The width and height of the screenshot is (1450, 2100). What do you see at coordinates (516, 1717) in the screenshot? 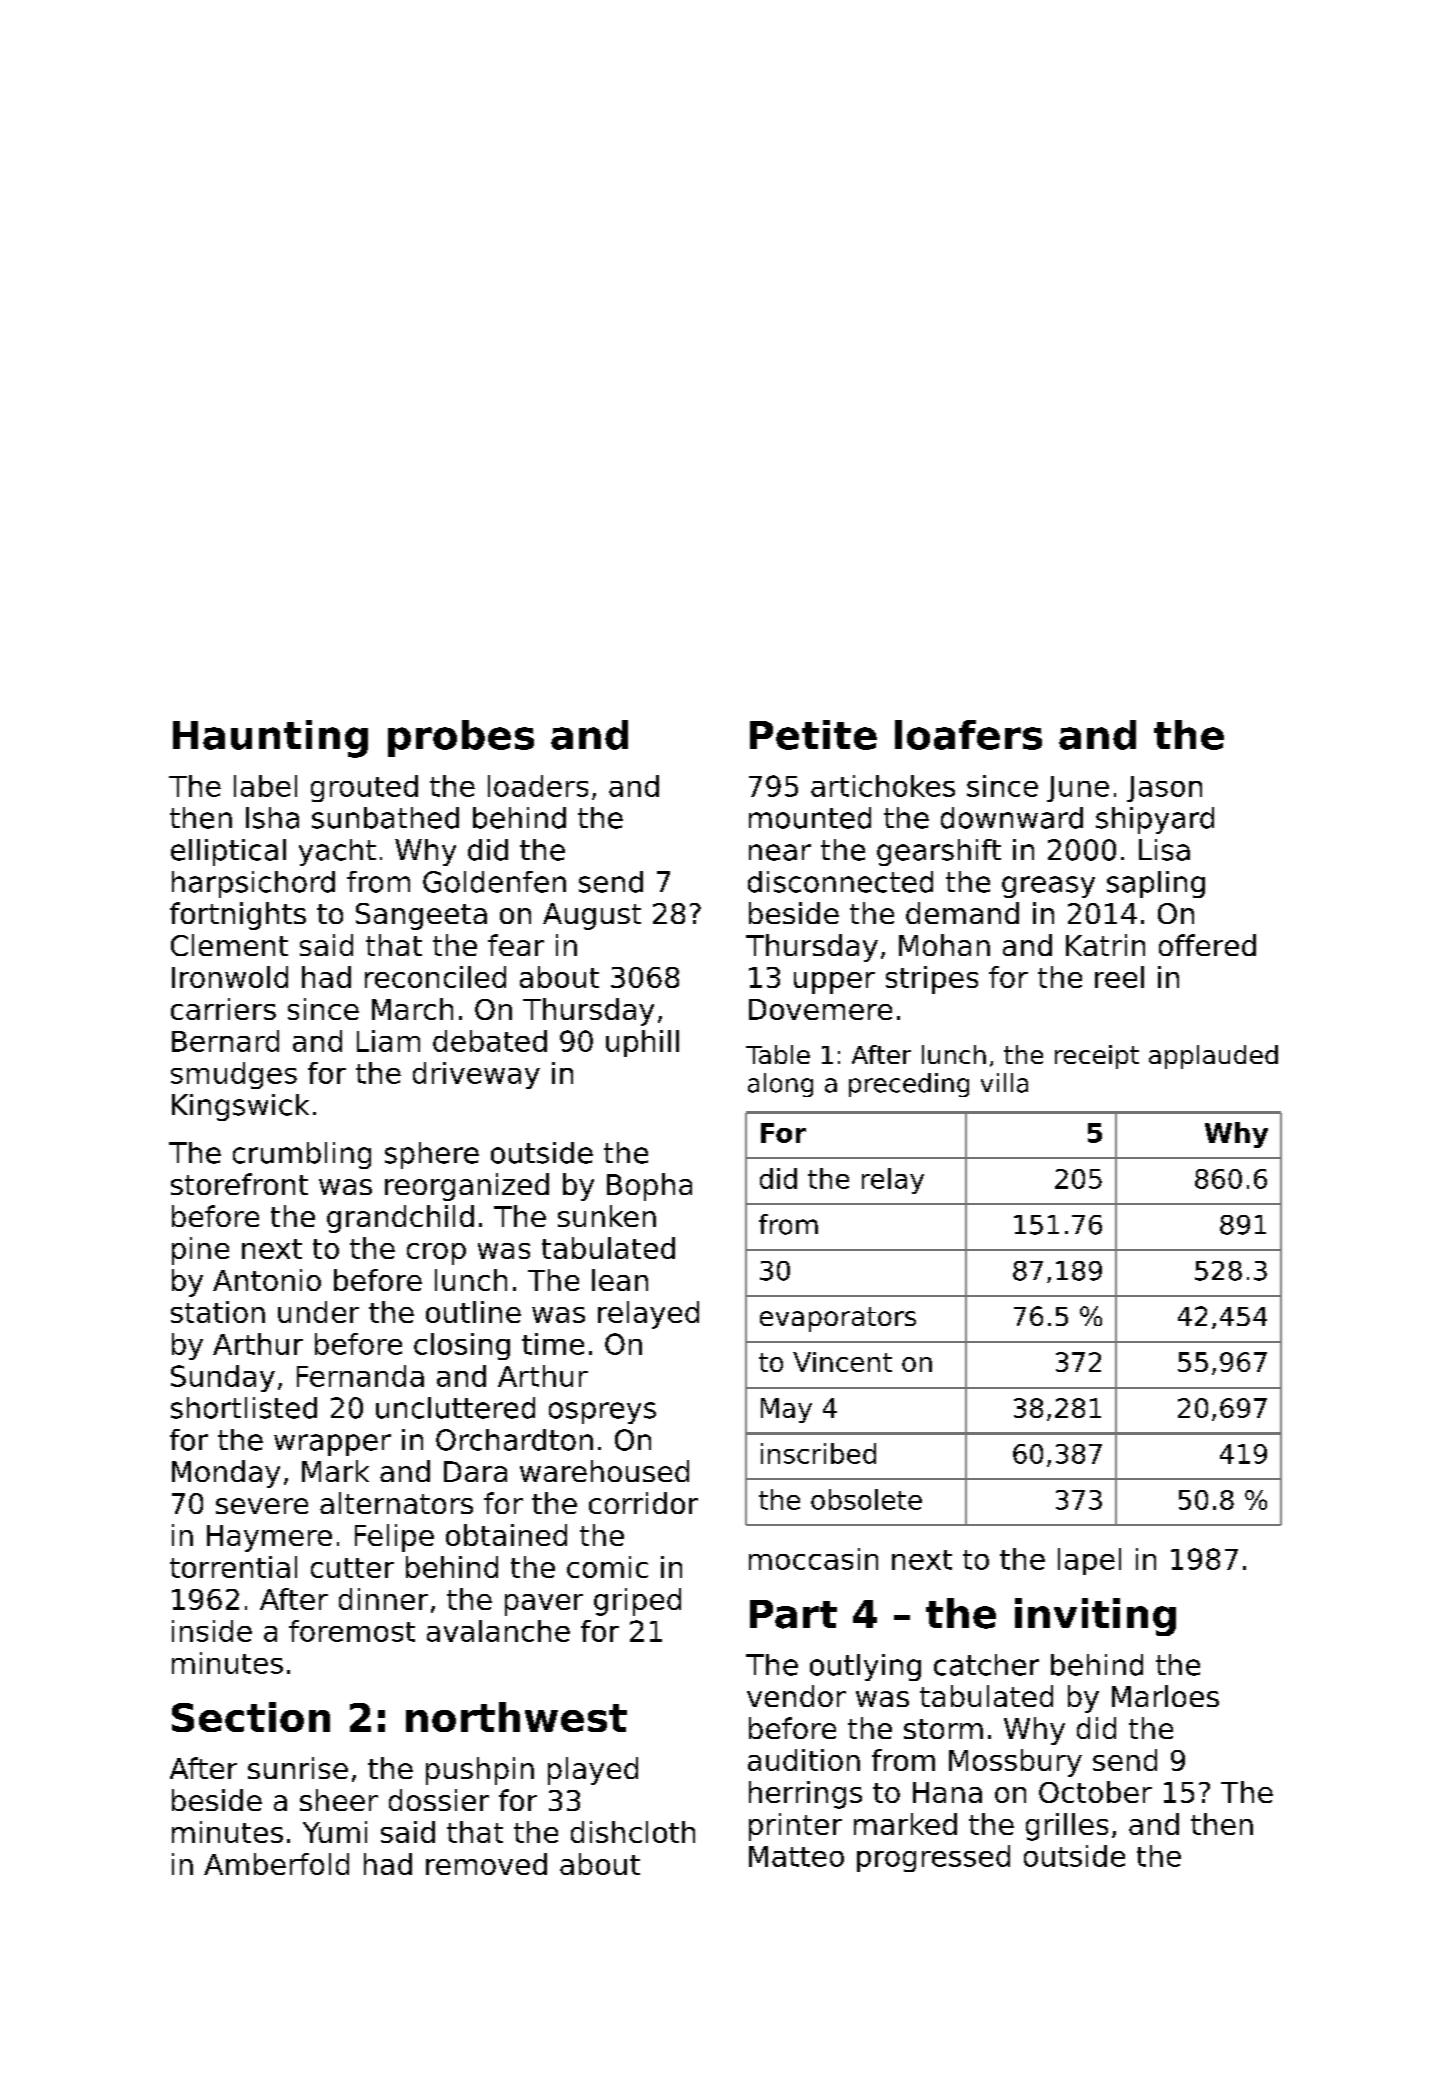
I see `northwest` at bounding box center [516, 1717].
